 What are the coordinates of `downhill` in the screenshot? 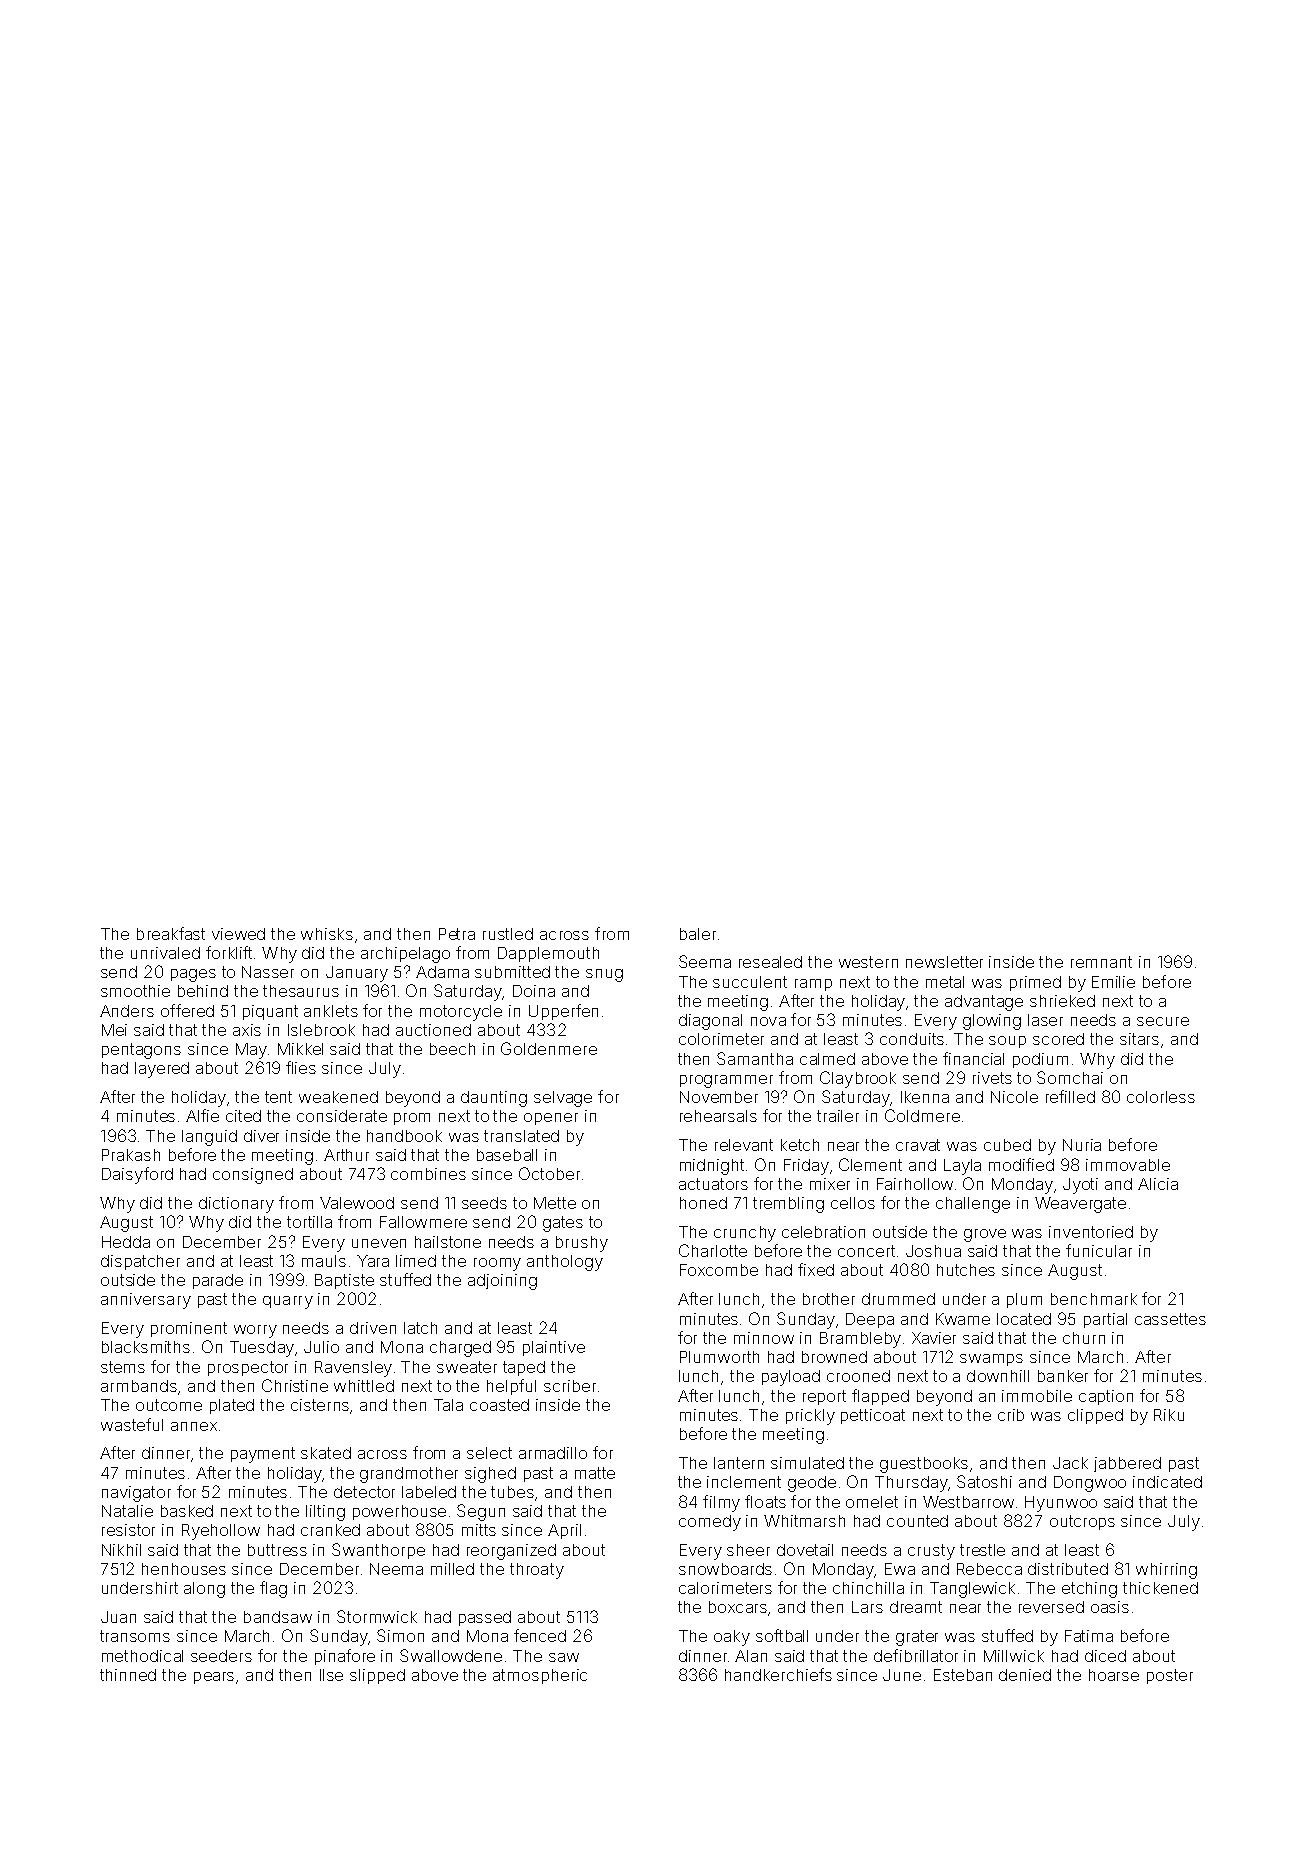 It's located at (998, 1376).
